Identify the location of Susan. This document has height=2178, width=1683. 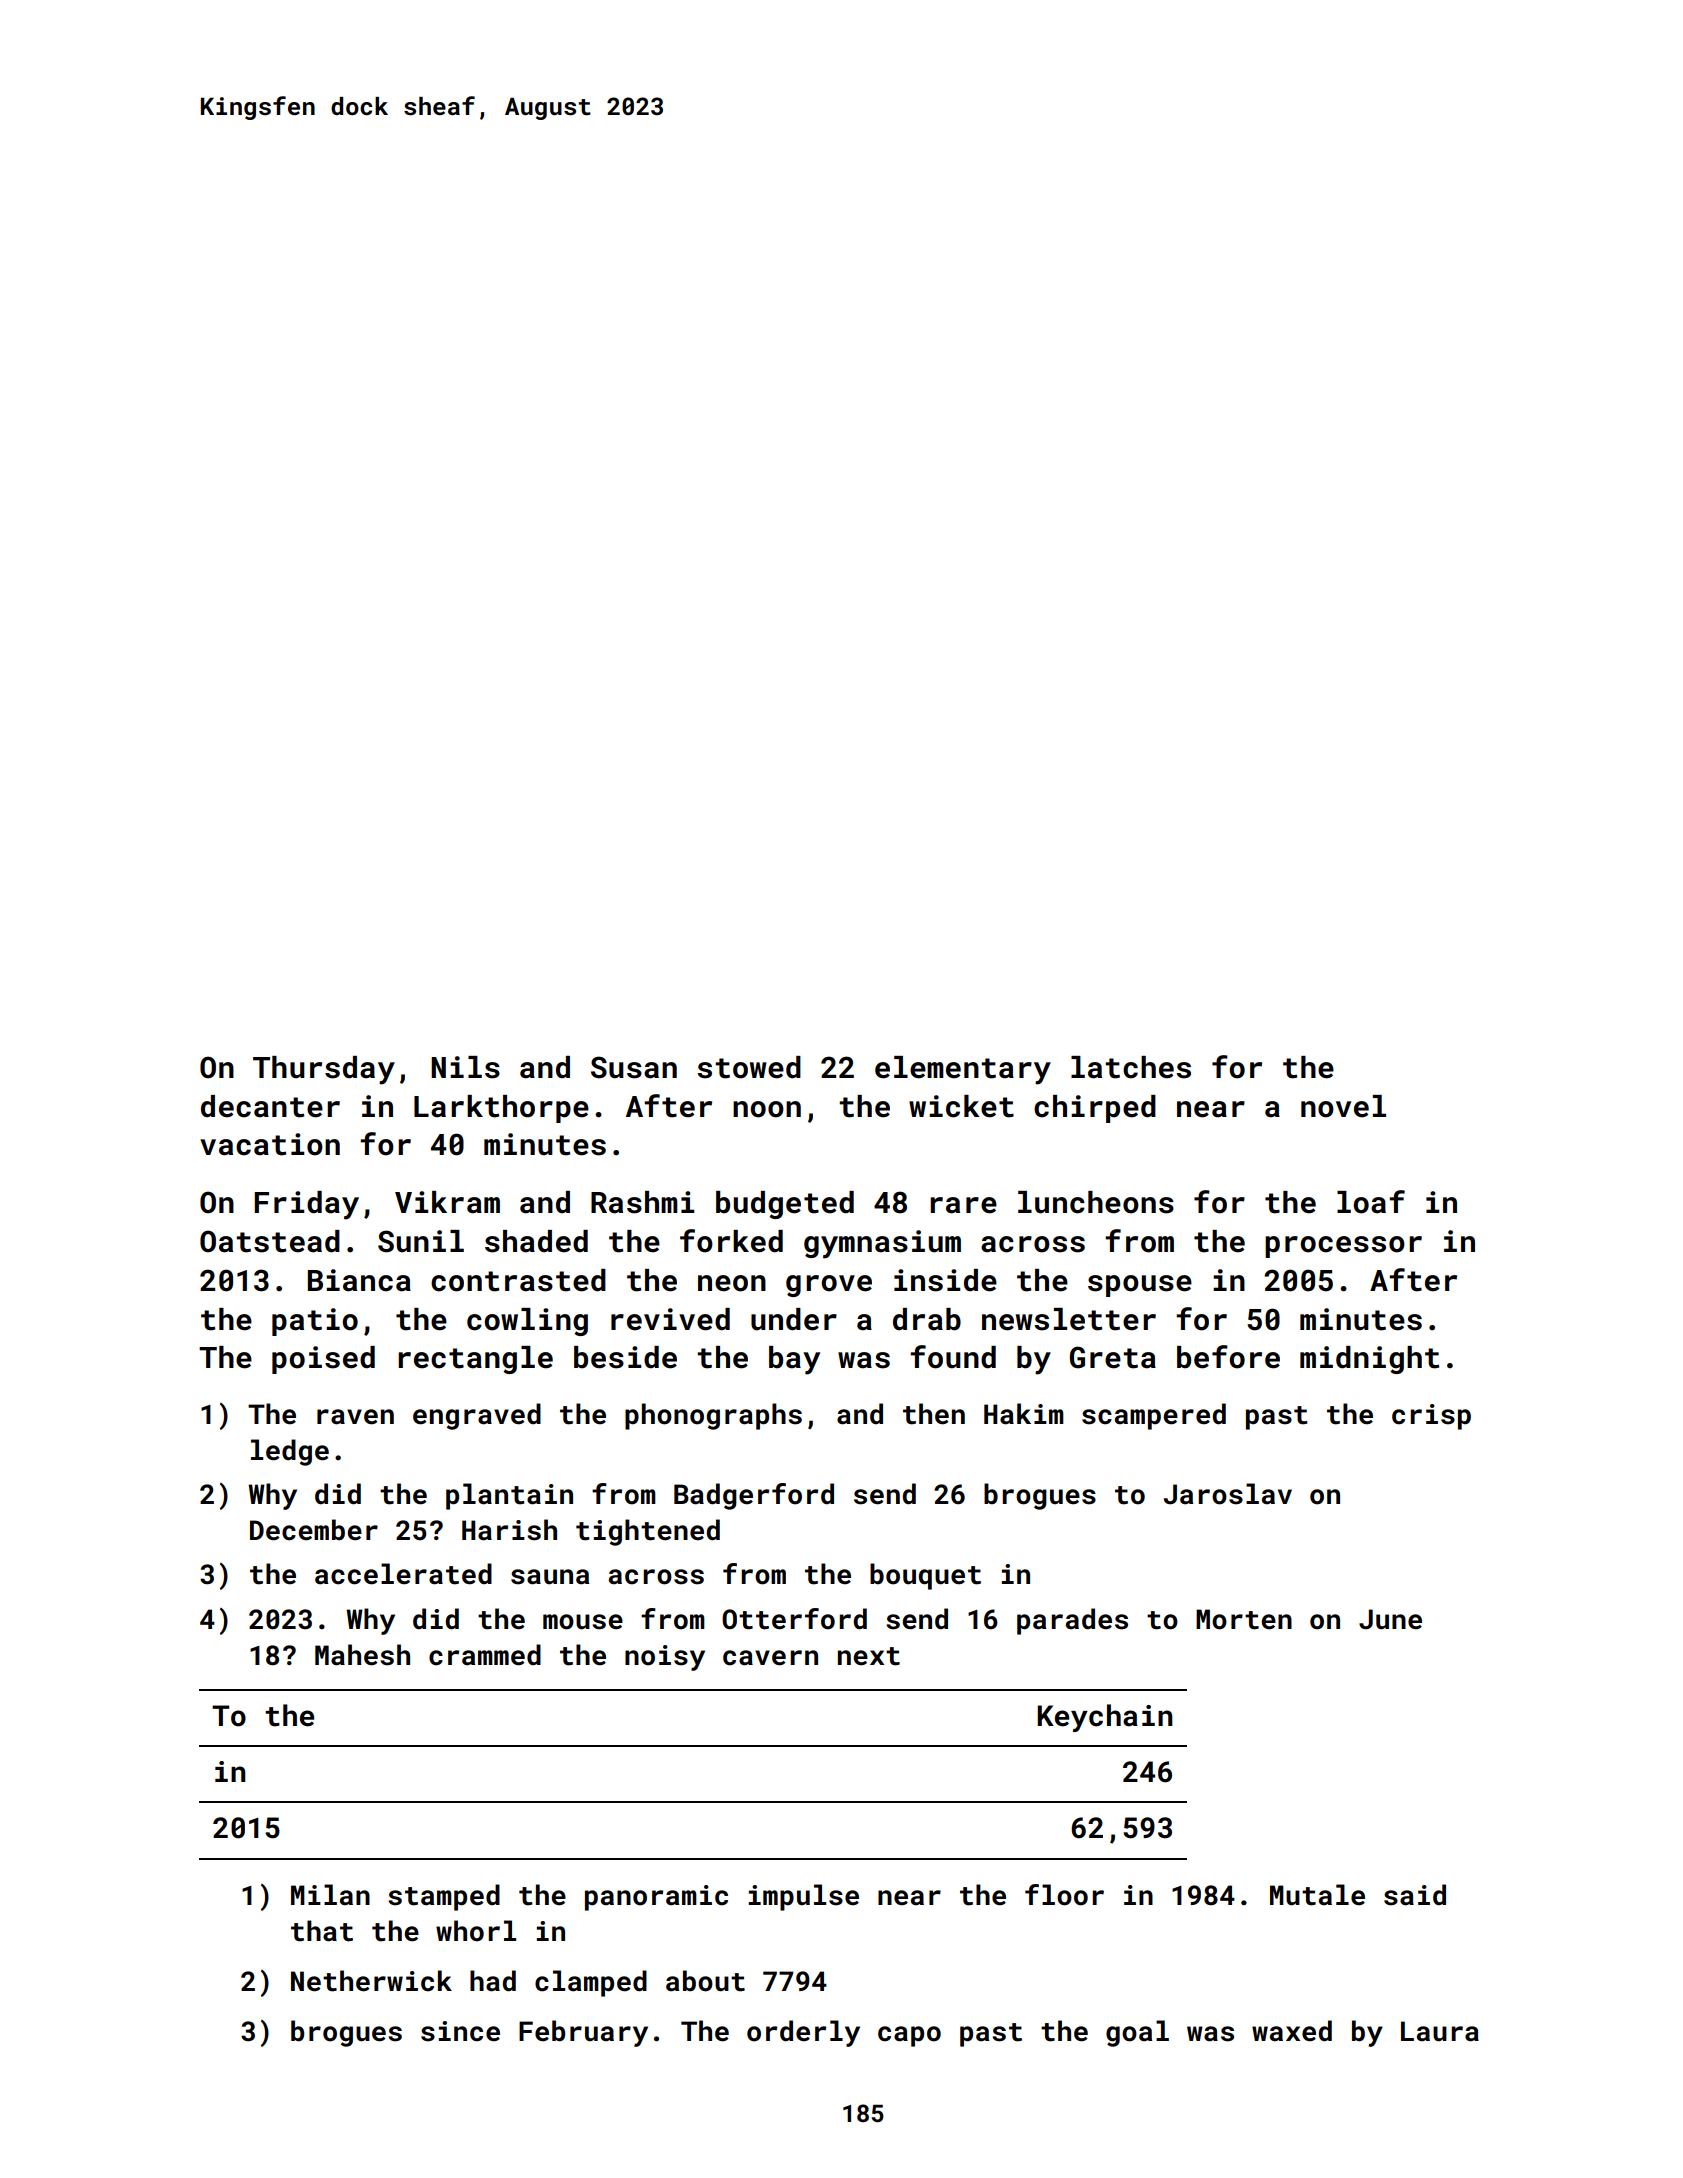
(634, 1067).
